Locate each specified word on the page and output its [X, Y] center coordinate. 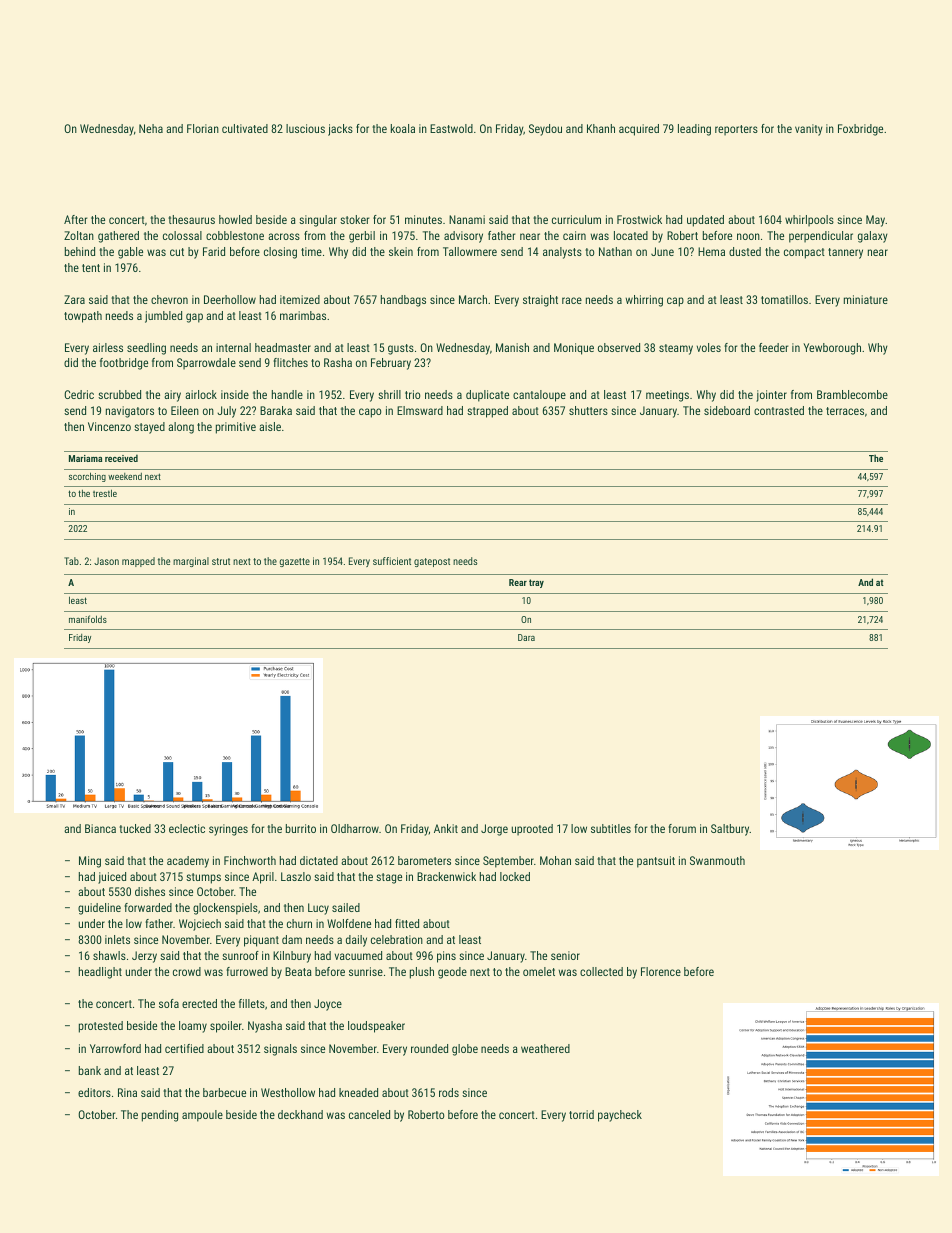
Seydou [545, 130]
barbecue [224, 1092]
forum [682, 828]
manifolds [88, 619]
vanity [809, 130]
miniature [866, 299]
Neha [151, 128]
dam [292, 939]
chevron [169, 299]
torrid [581, 1114]
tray [536, 583]
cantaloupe [539, 396]
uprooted [532, 830]
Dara [526, 637]
